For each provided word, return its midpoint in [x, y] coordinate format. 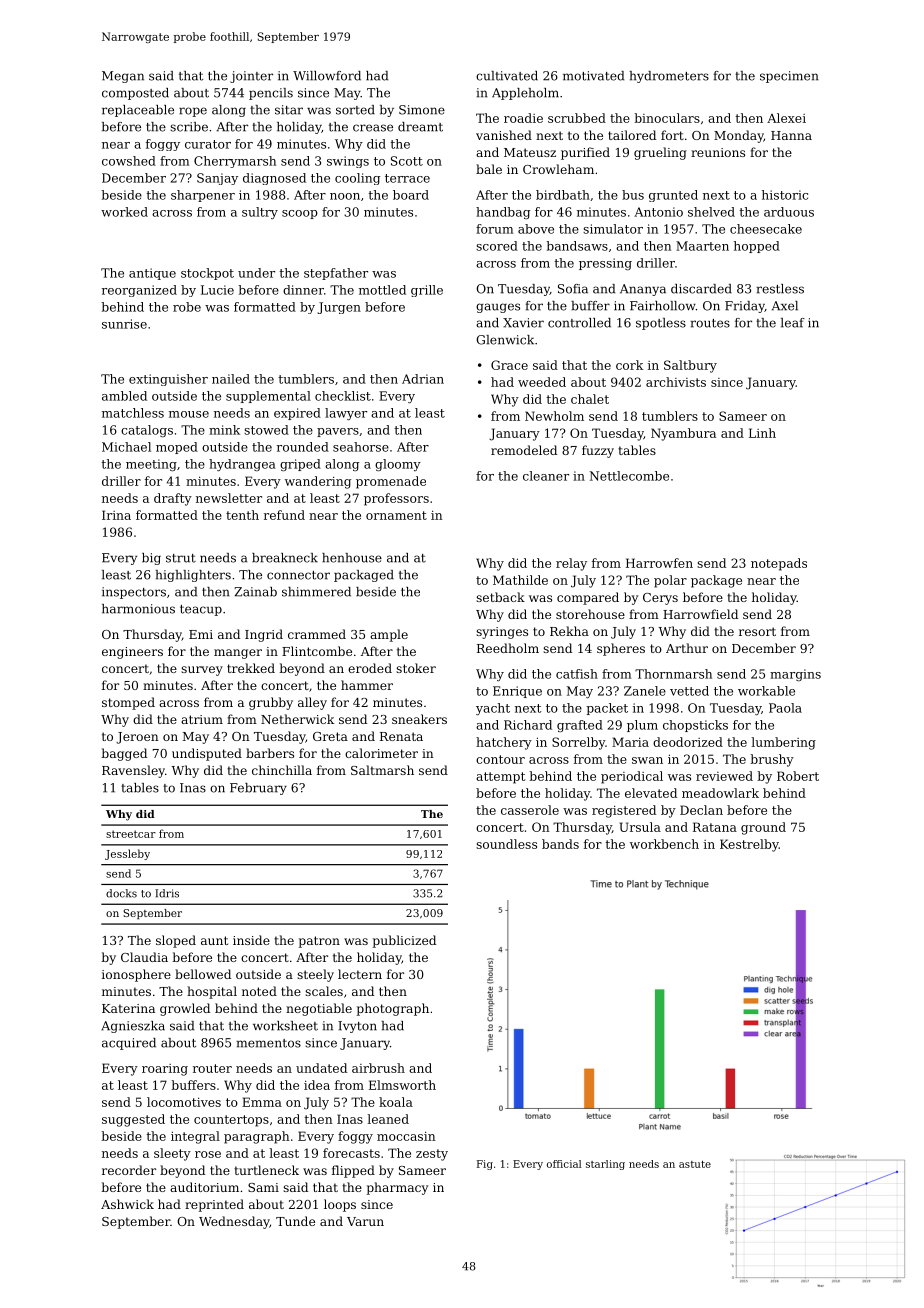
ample [389, 635]
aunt [214, 940]
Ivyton [357, 1027]
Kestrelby [749, 845]
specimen [789, 77]
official [564, 1164]
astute [695, 1164]
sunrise [124, 324]
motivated [593, 76]
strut [181, 558]
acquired [129, 1044]
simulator [613, 229]
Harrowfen [659, 563]
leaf [793, 323]
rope [193, 112]
